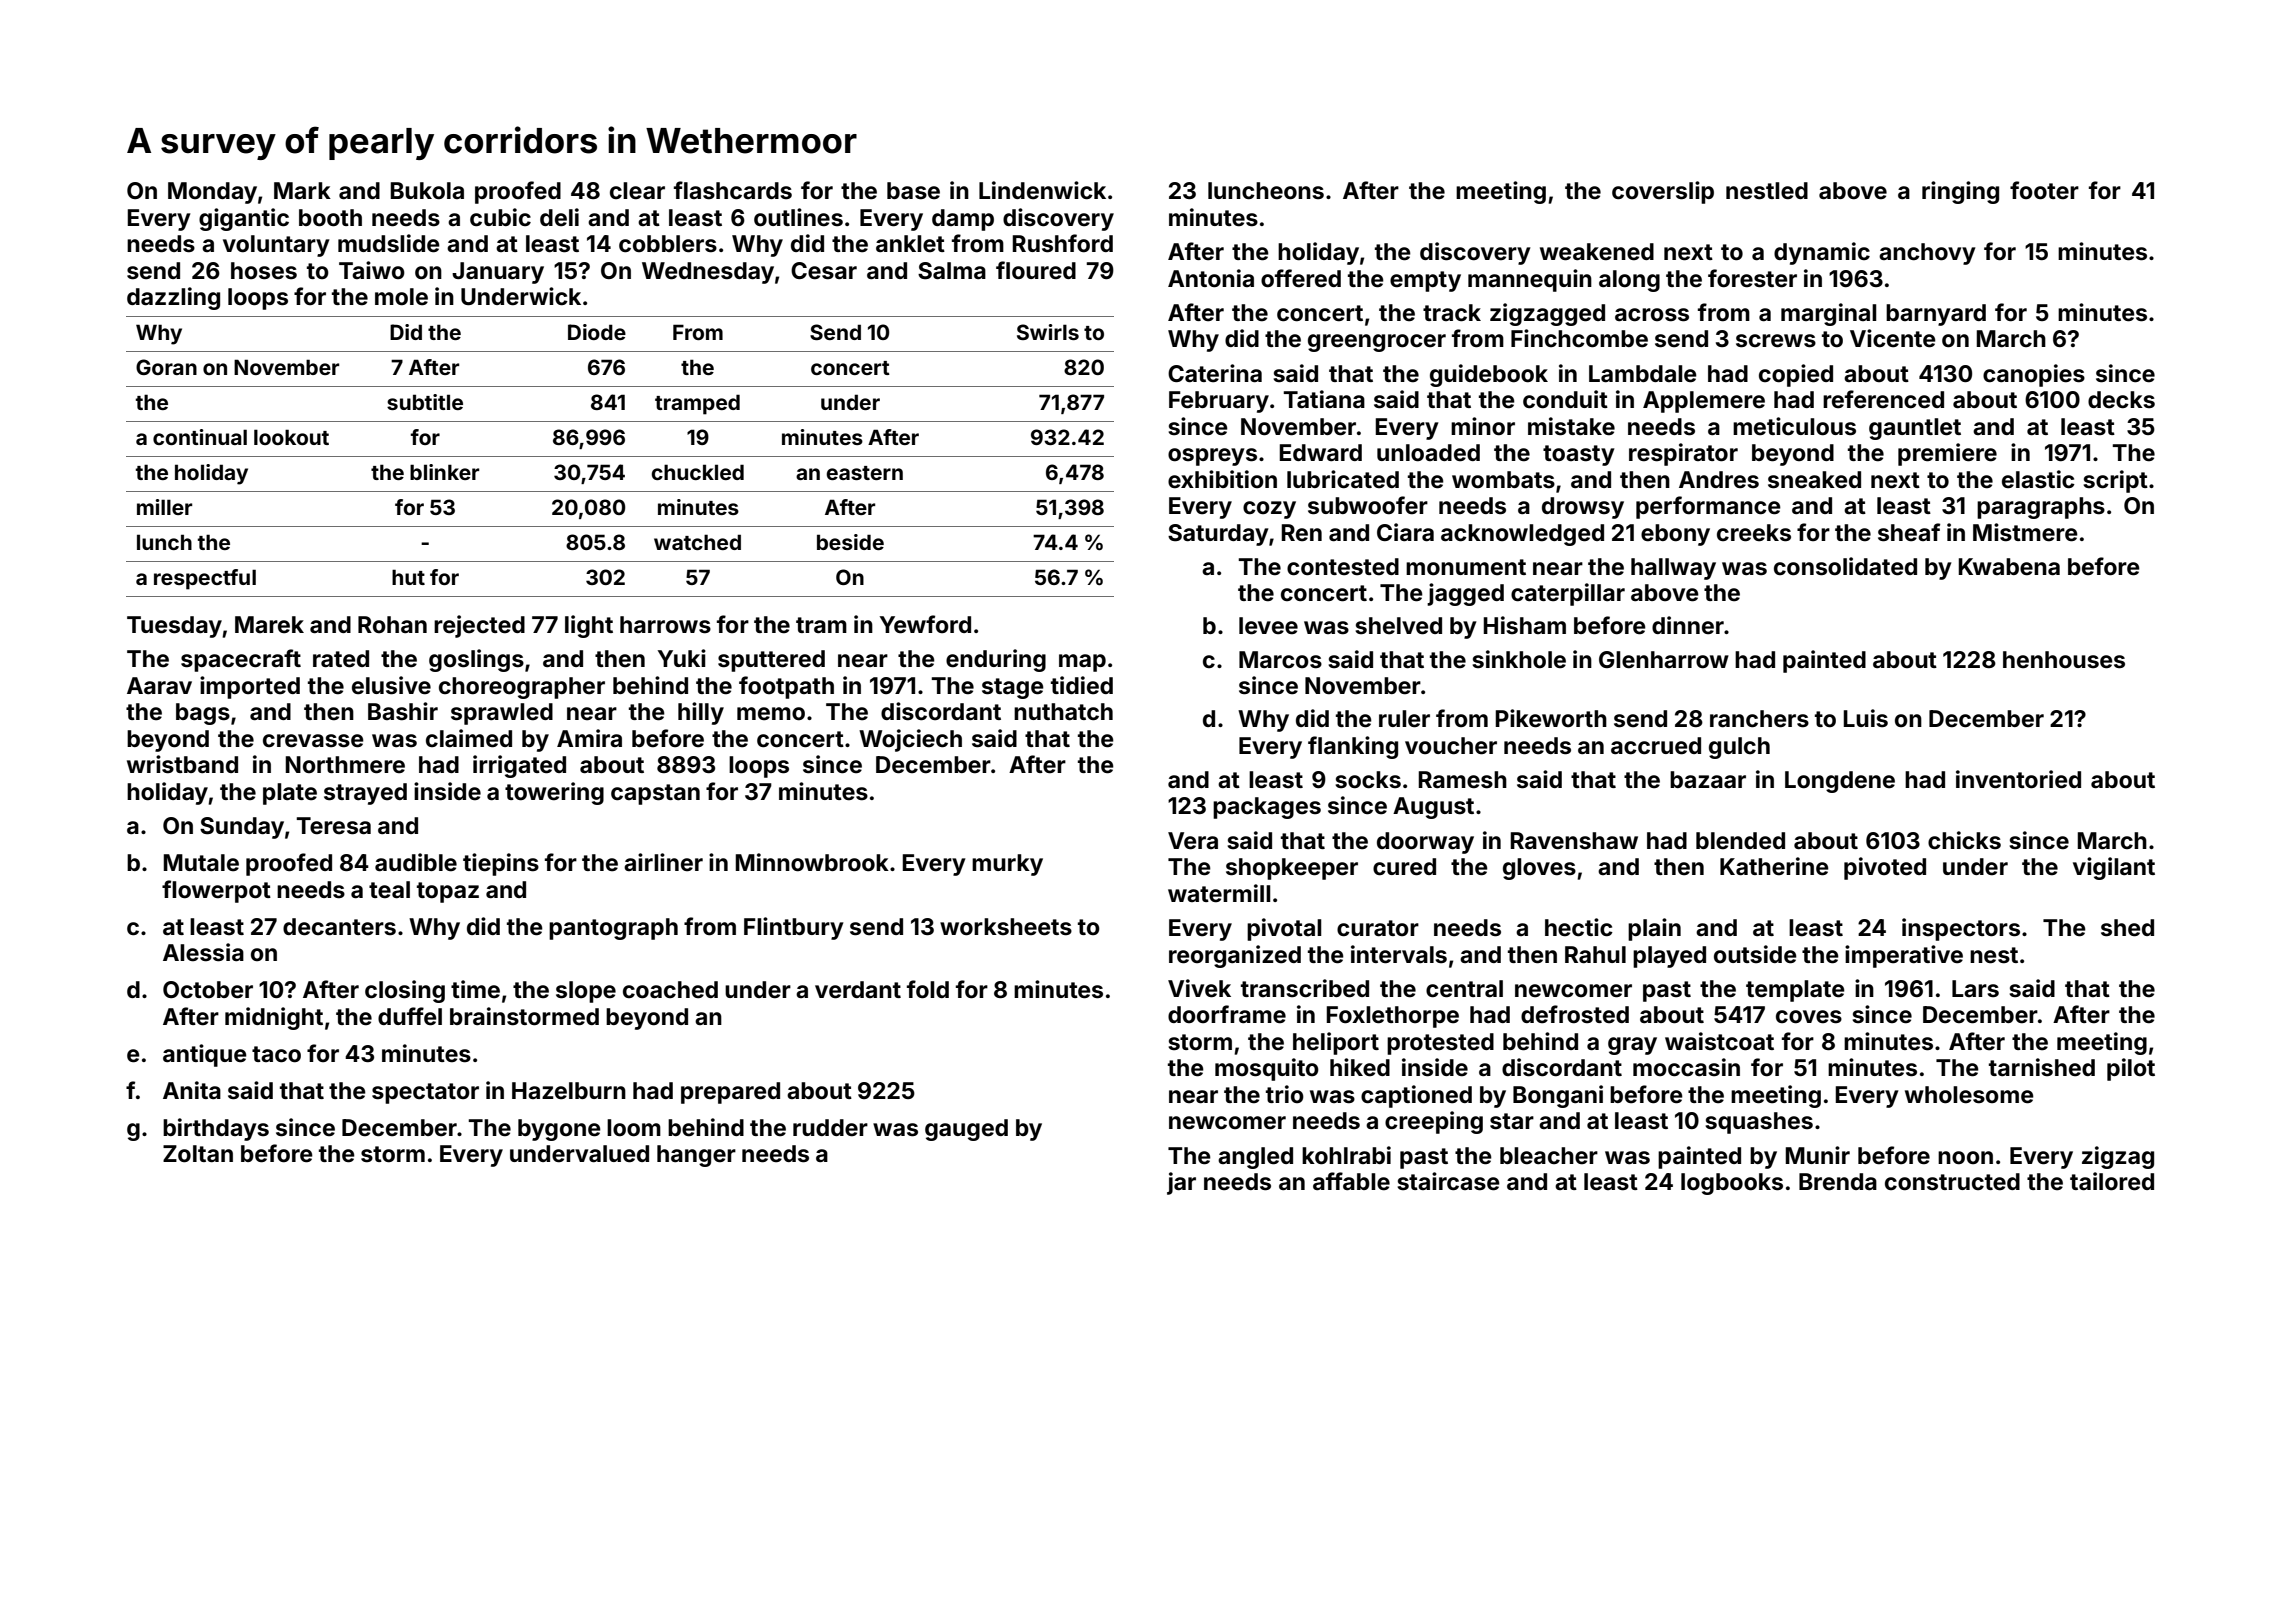  Describe the element at coordinates (403, 711) in the screenshot. I see `Bashir` at that location.
